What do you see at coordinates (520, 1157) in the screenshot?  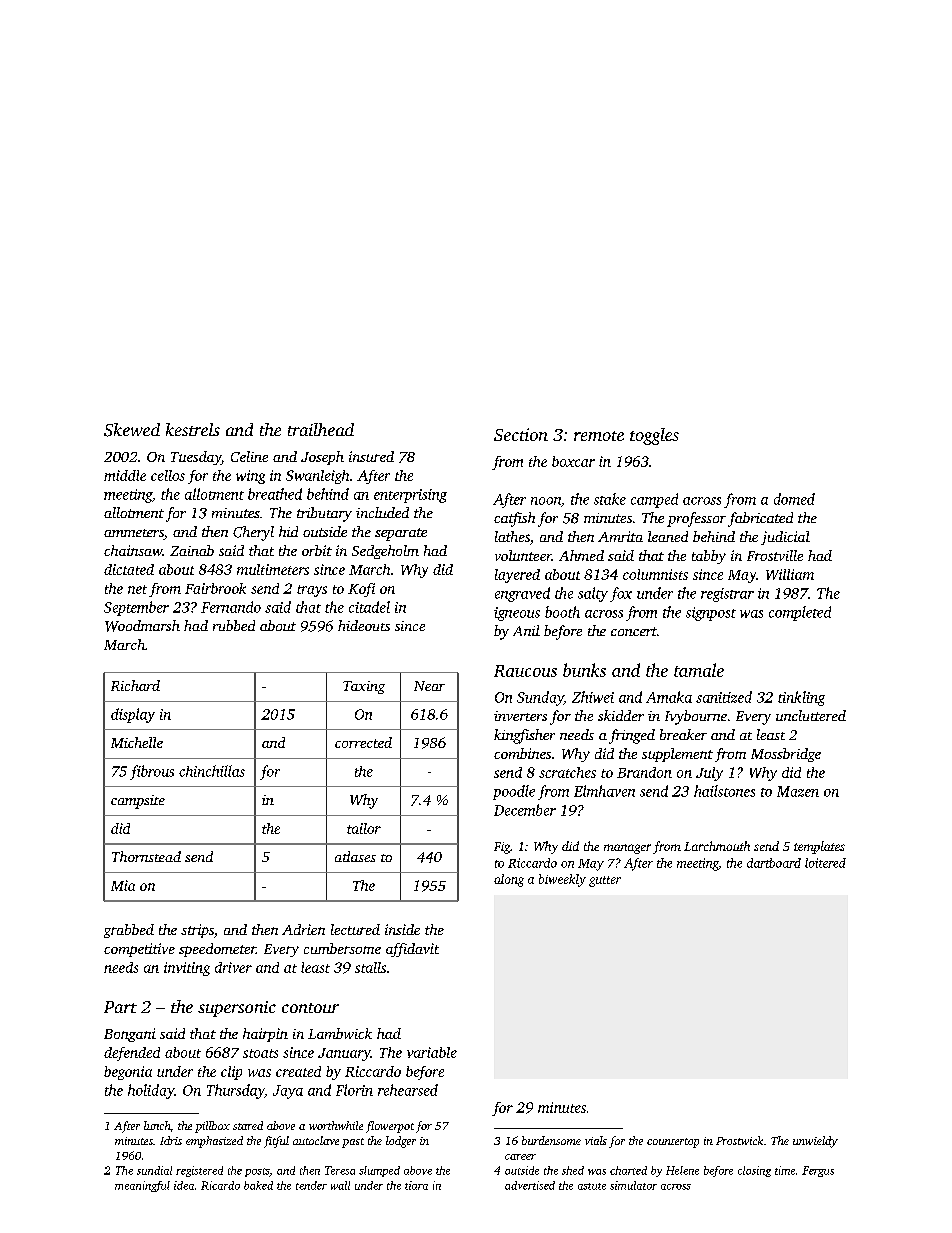 I see `career` at bounding box center [520, 1157].
